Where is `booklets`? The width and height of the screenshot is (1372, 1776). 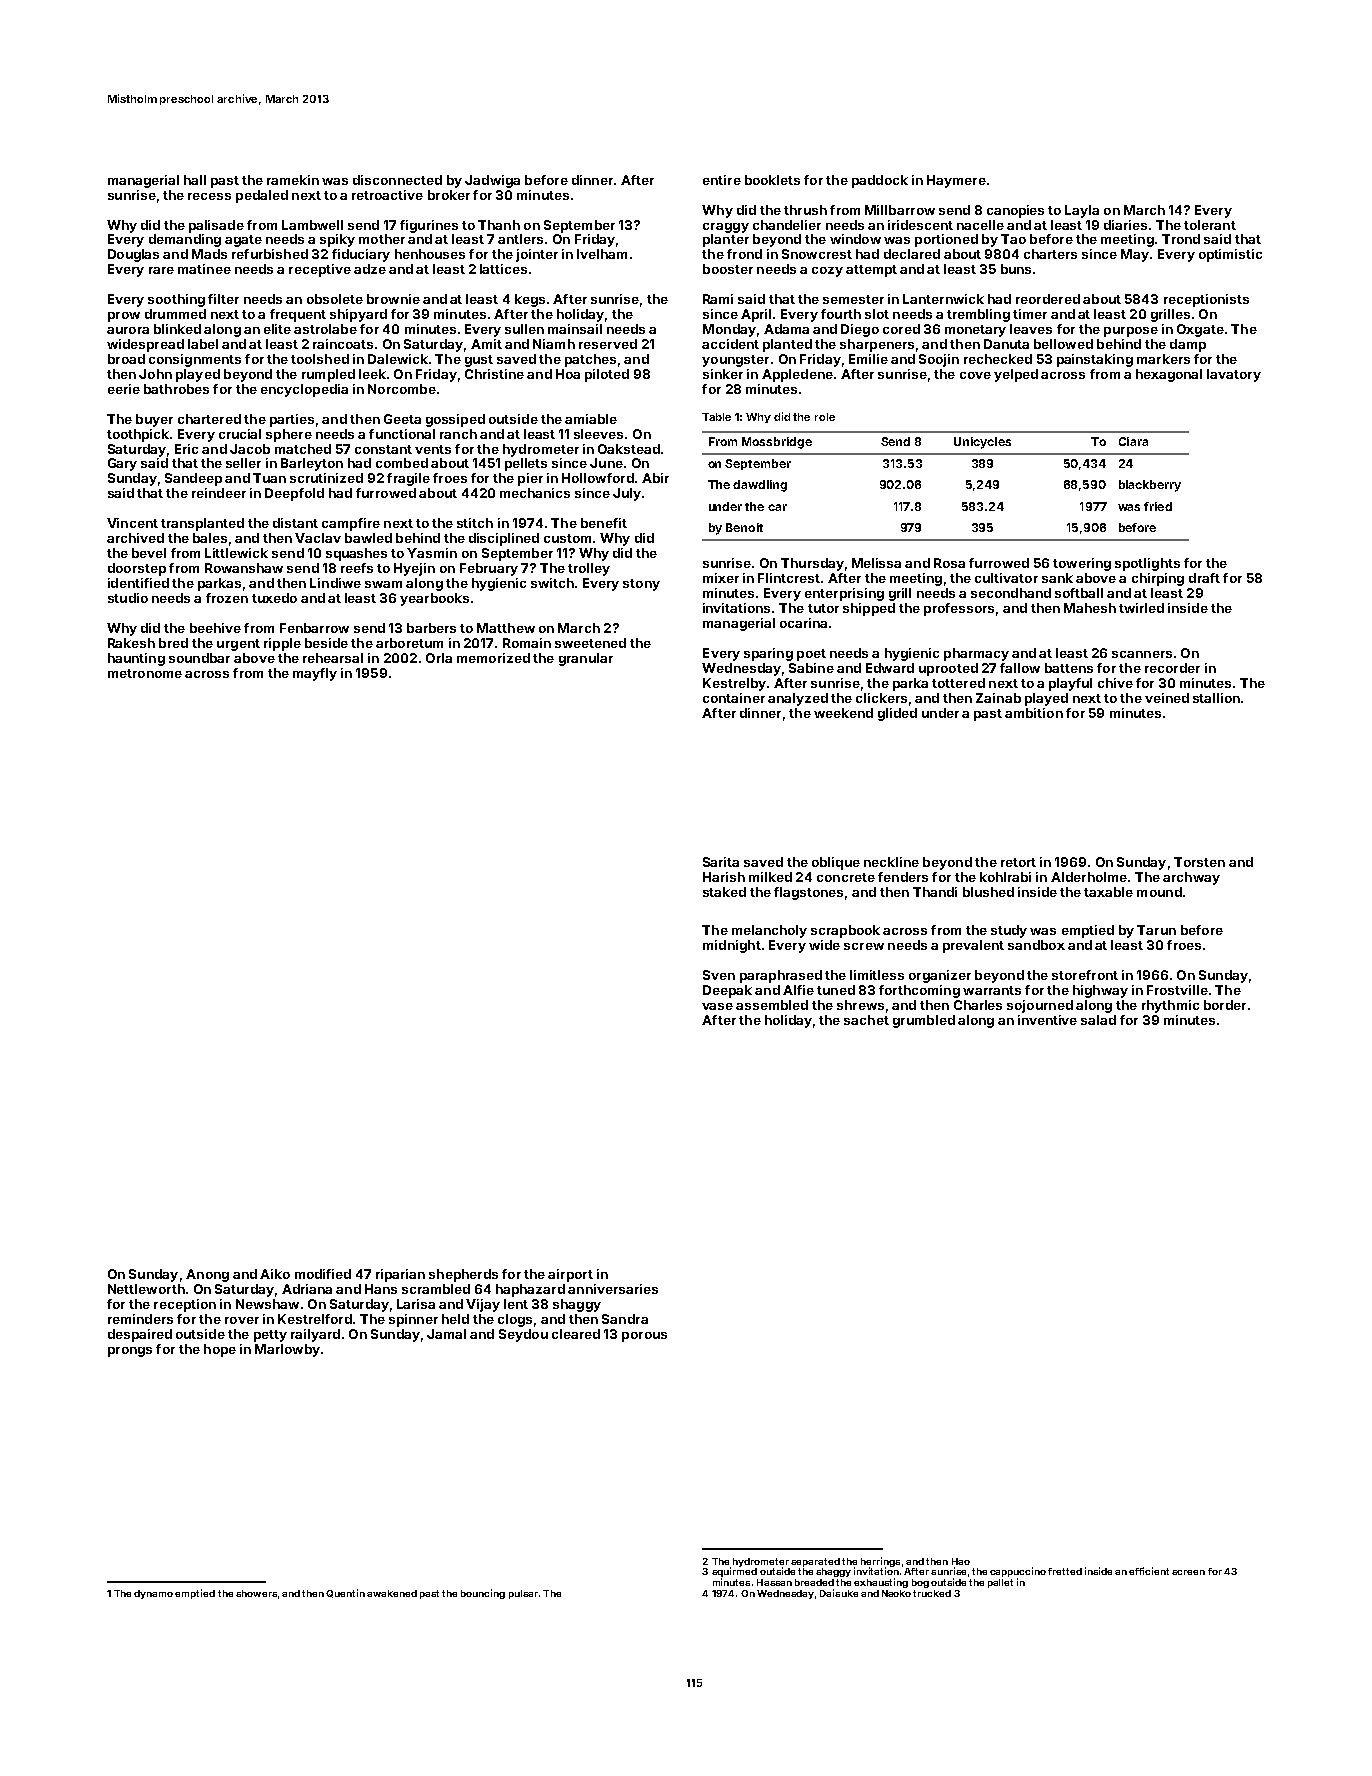 booklets is located at coordinates (772, 180).
